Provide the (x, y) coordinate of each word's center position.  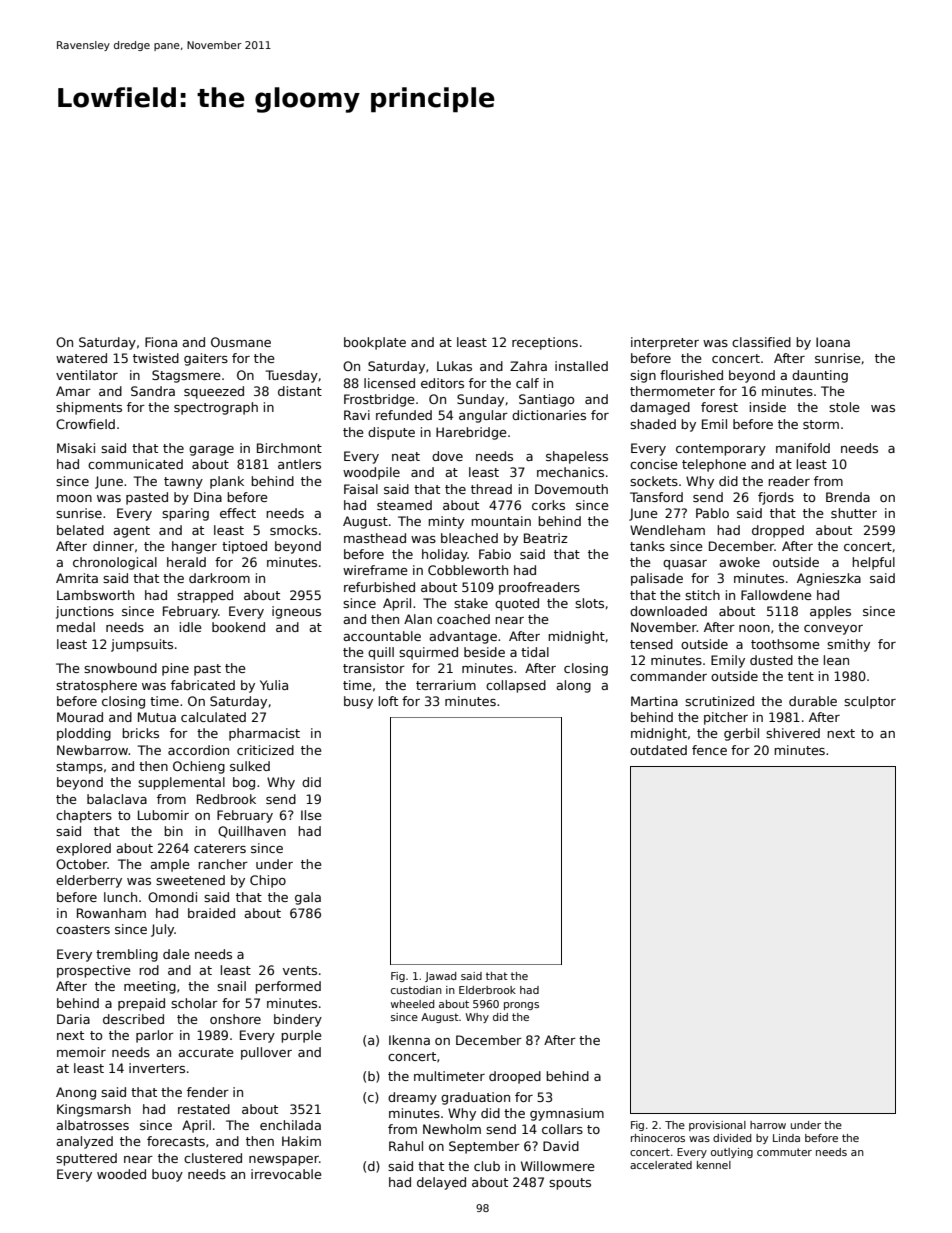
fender (208, 1092)
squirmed (428, 653)
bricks (140, 733)
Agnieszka (829, 579)
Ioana (833, 342)
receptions (545, 343)
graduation (475, 1098)
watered (81, 358)
